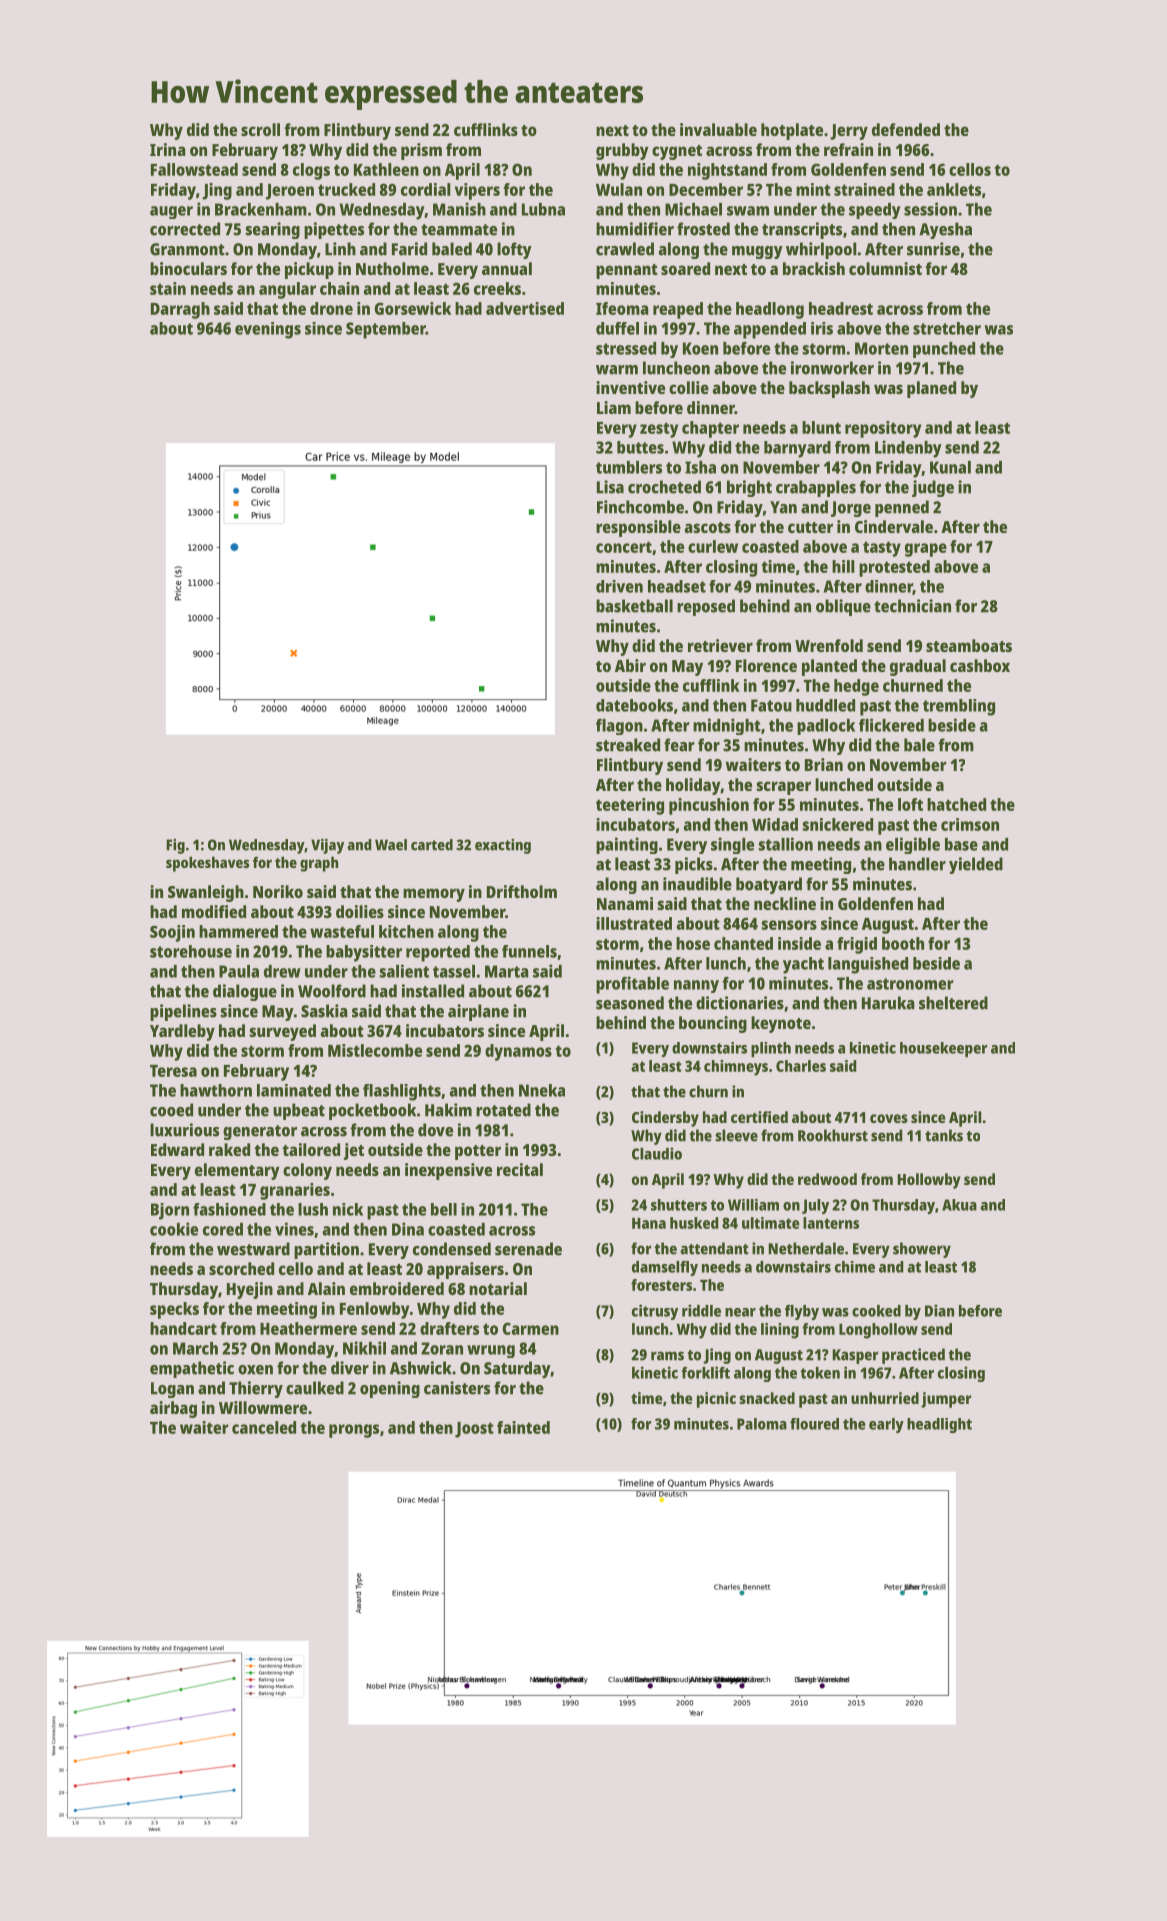 Image resolution: width=1167 pixels, height=1921 pixels. What do you see at coordinates (931, 389) in the image?
I see `planed` at bounding box center [931, 389].
